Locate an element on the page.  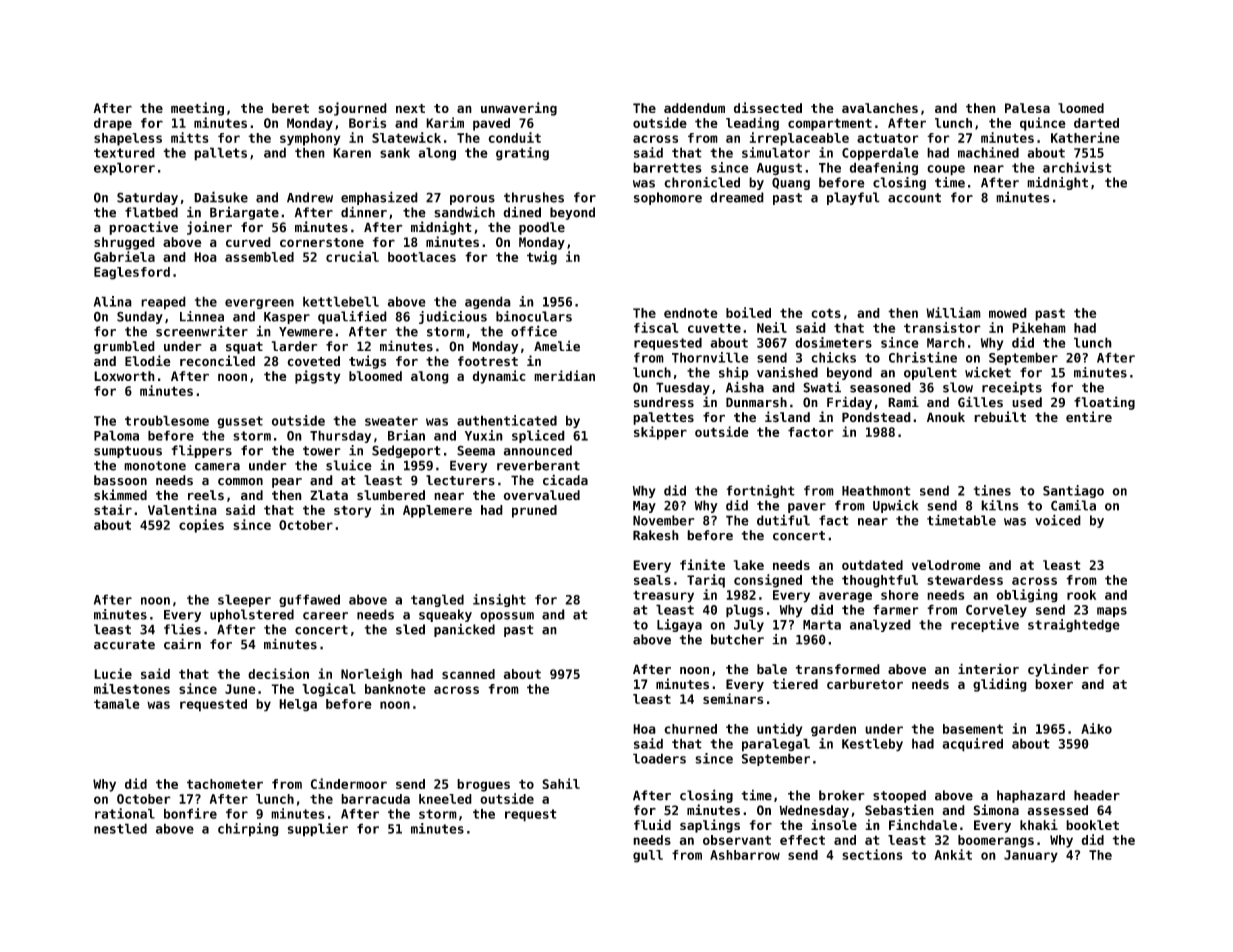
leading is located at coordinates (752, 124).
